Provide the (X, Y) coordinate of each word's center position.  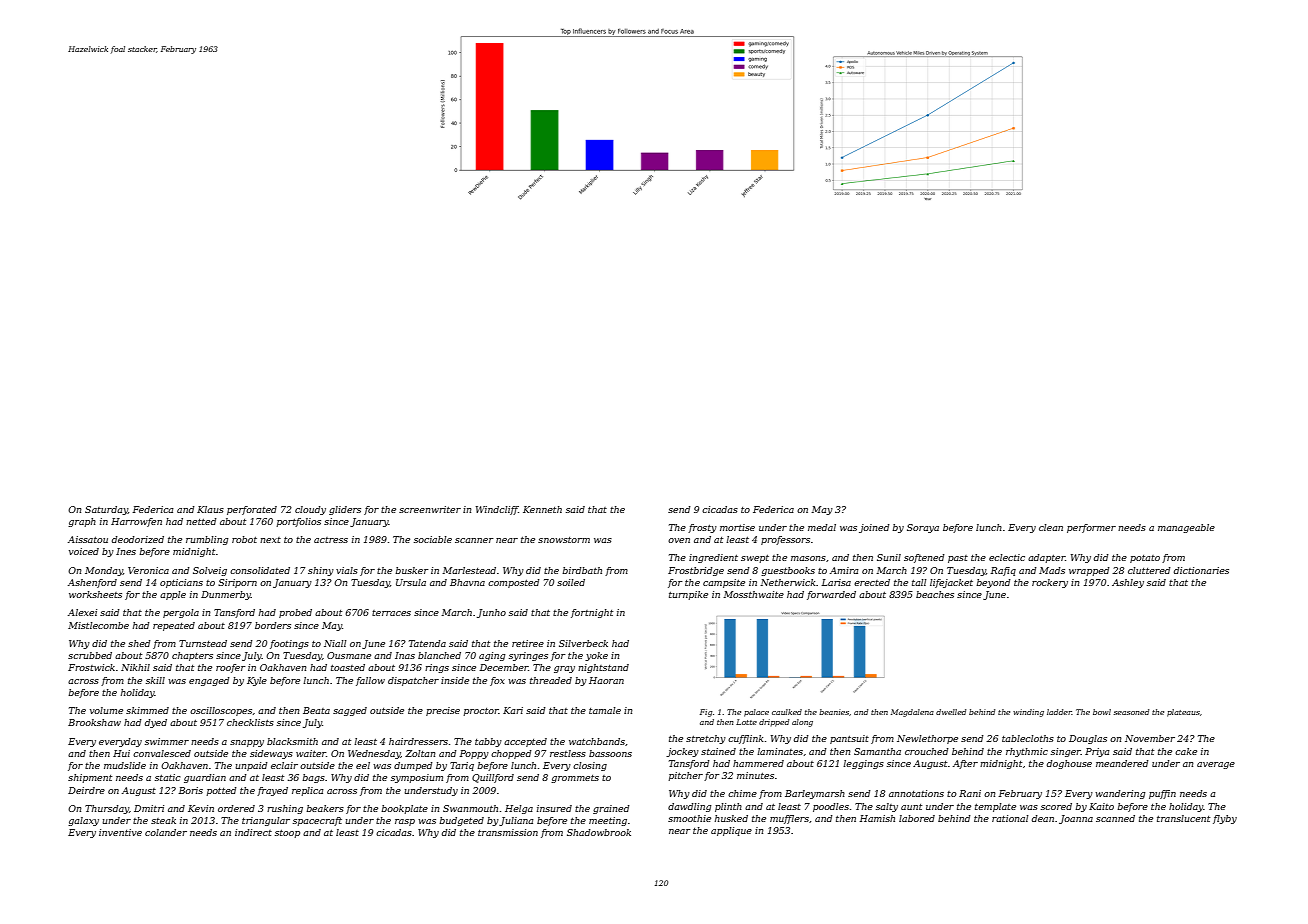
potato (1145, 559)
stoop (287, 834)
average (1216, 765)
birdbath (582, 570)
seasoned (1131, 712)
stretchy (706, 739)
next (270, 540)
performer (1091, 528)
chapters (192, 656)
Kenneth (542, 509)
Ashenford (92, 583)
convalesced (162, 753)
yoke (596, 656)
